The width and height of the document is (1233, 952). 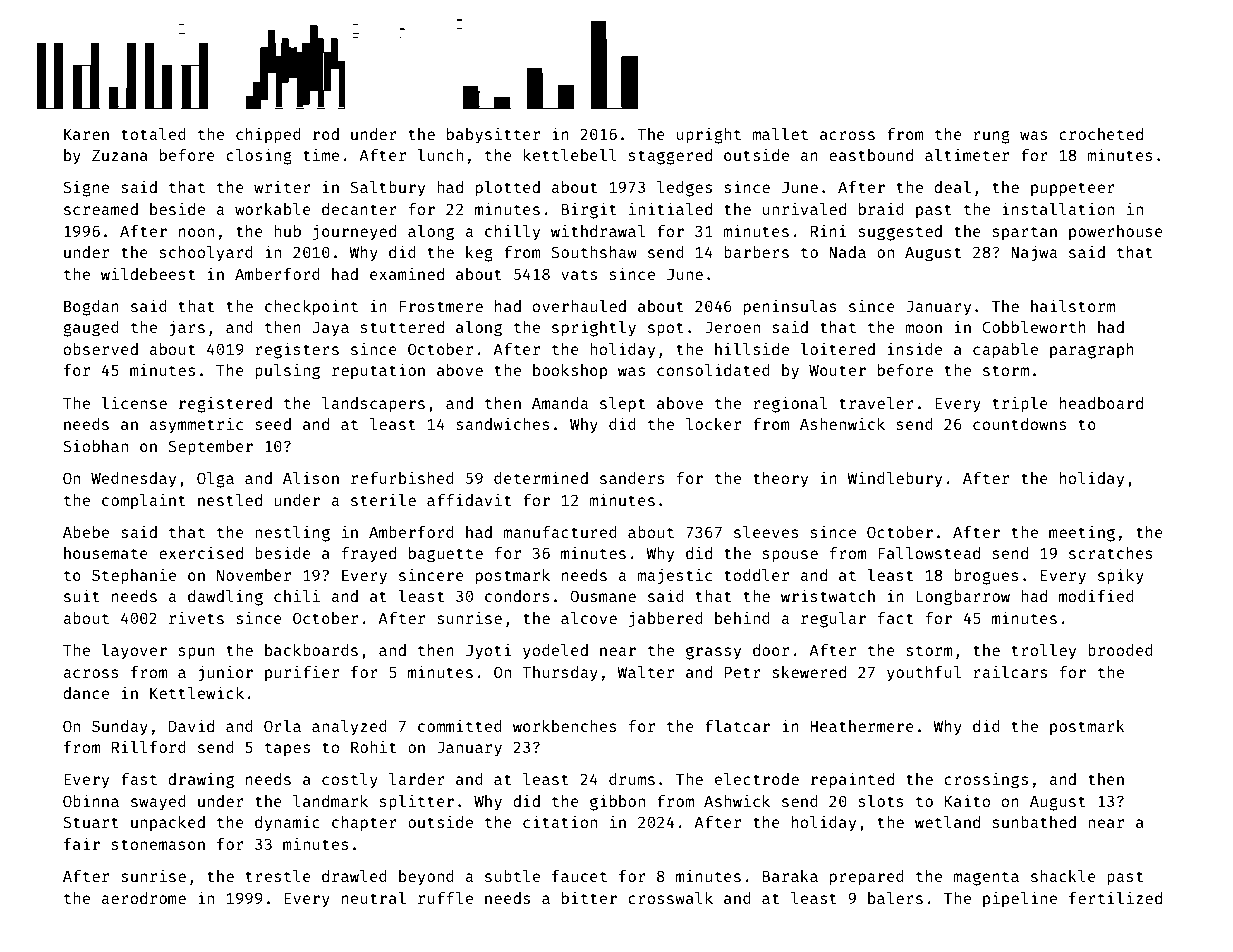 What do you see at coordinates (268, 135) in the document?
I see `chipped` at bounding box center [268, 135].
